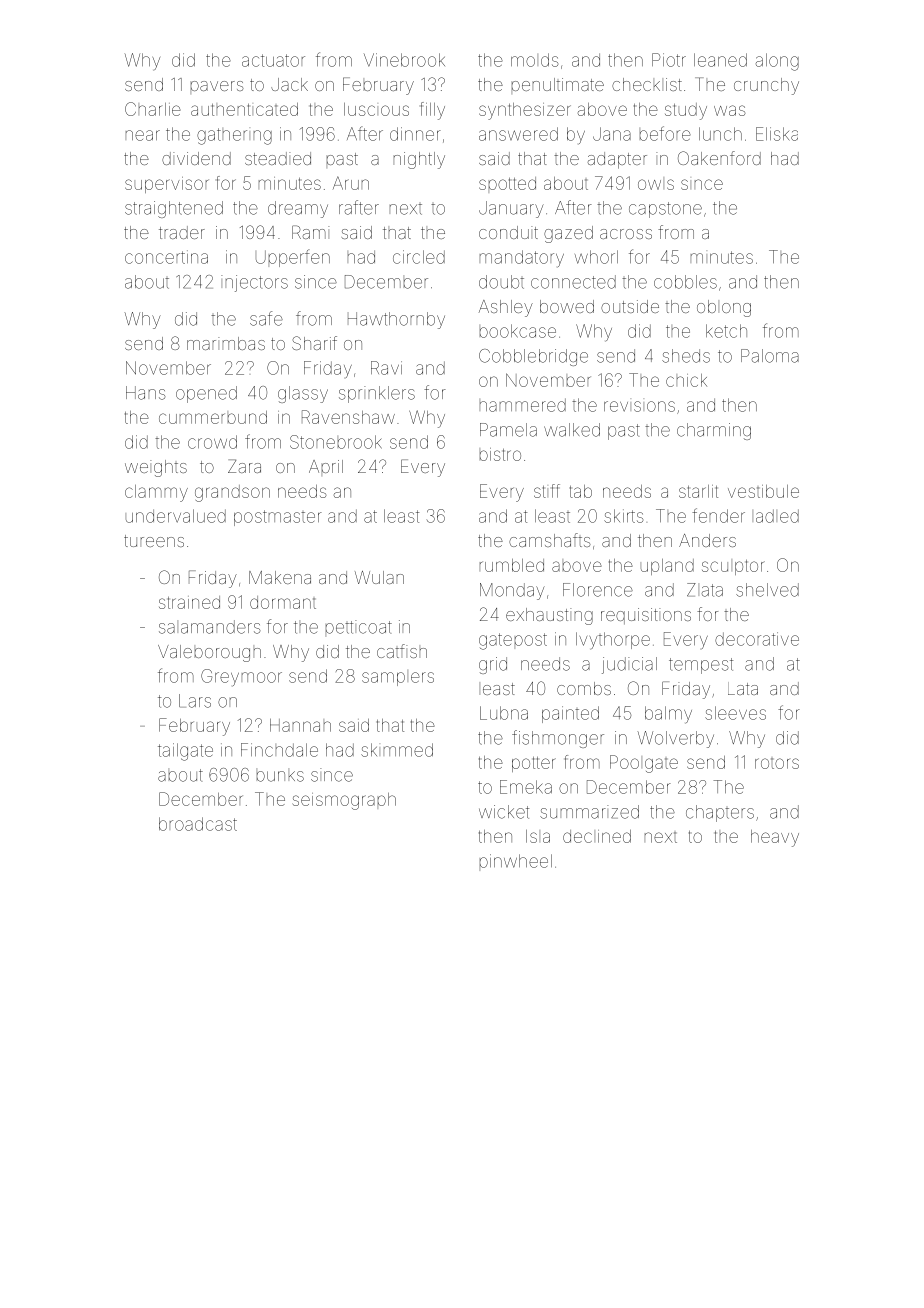  I want to click on nightly, so click(419, 160).
